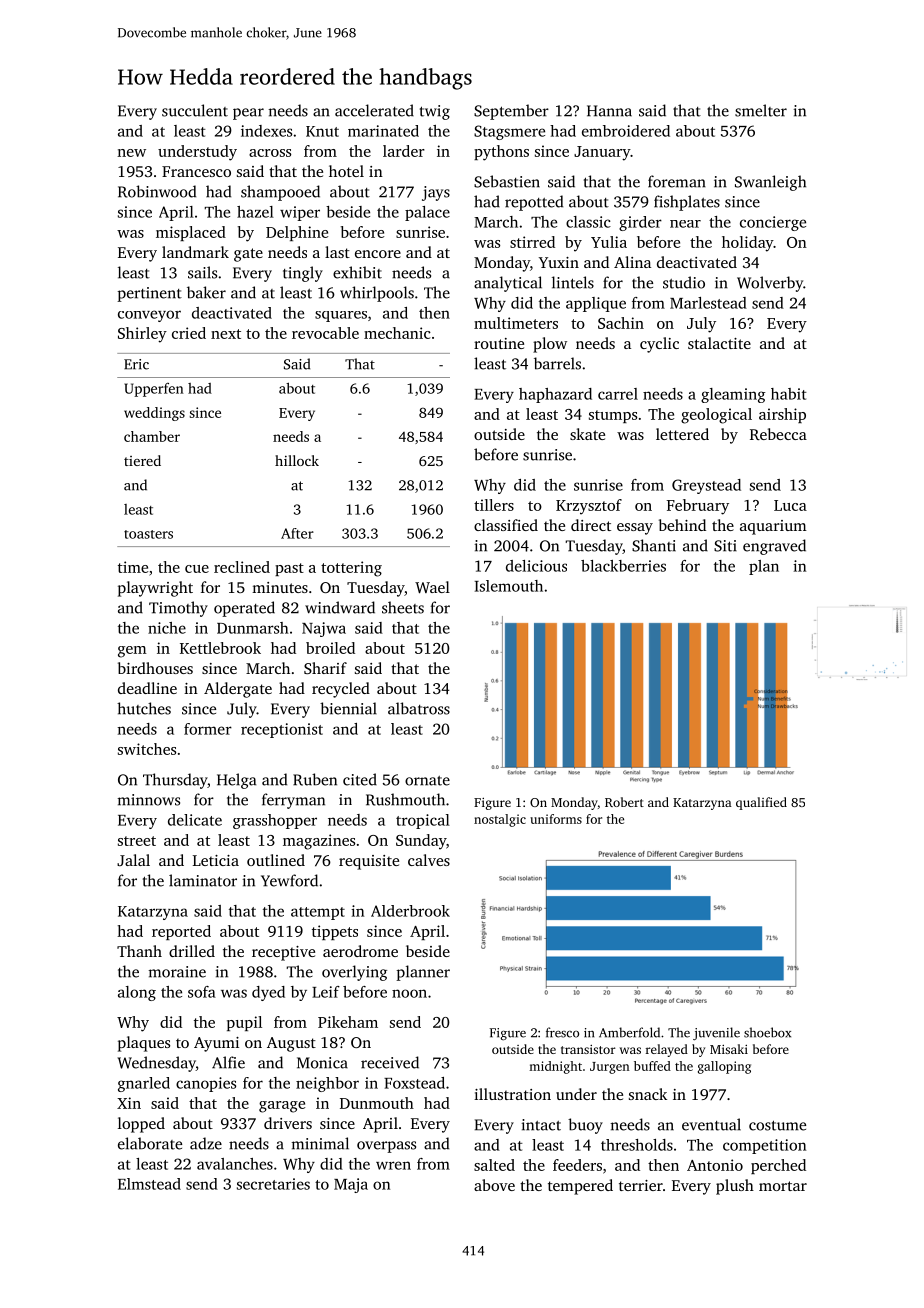  I want to click on delicate, so click(195, 820).
